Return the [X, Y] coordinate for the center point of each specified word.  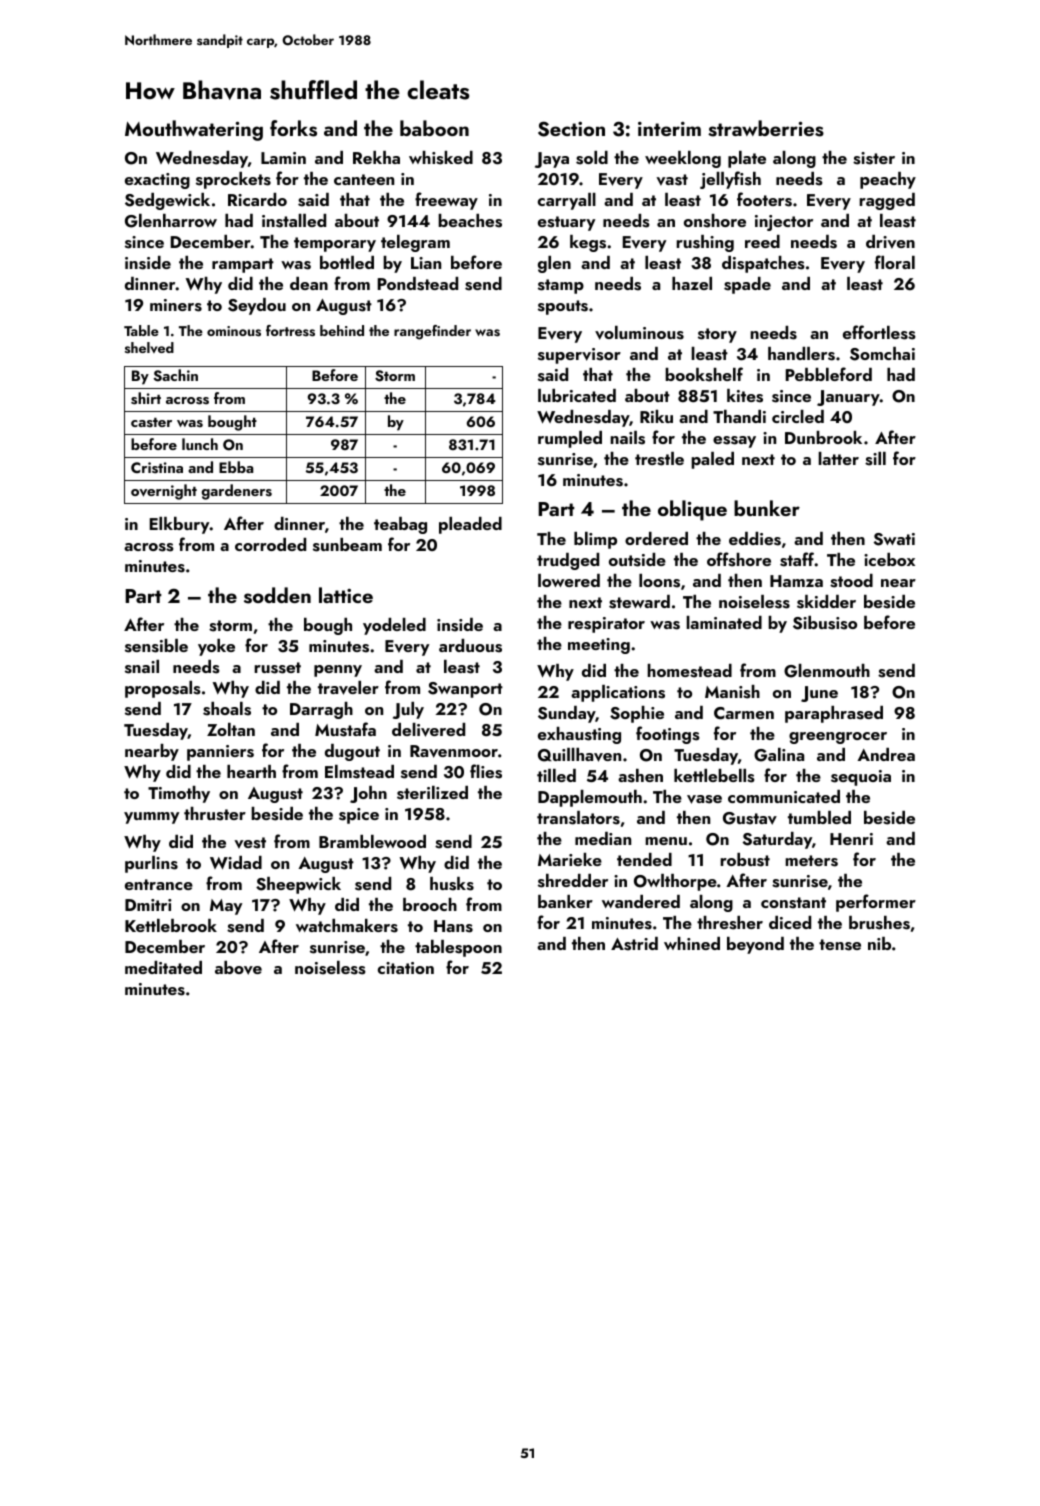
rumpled [570, 439]
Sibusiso [825, 623]
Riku [656, 416]
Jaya [552, 160]
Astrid [634, 944]
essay [734, 442]
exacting [157, 181]
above [238, 968]
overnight [164, 492]
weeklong [683, 159]
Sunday [567, 714]
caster [151, 423]
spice [359, 816]
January [848, 398]
